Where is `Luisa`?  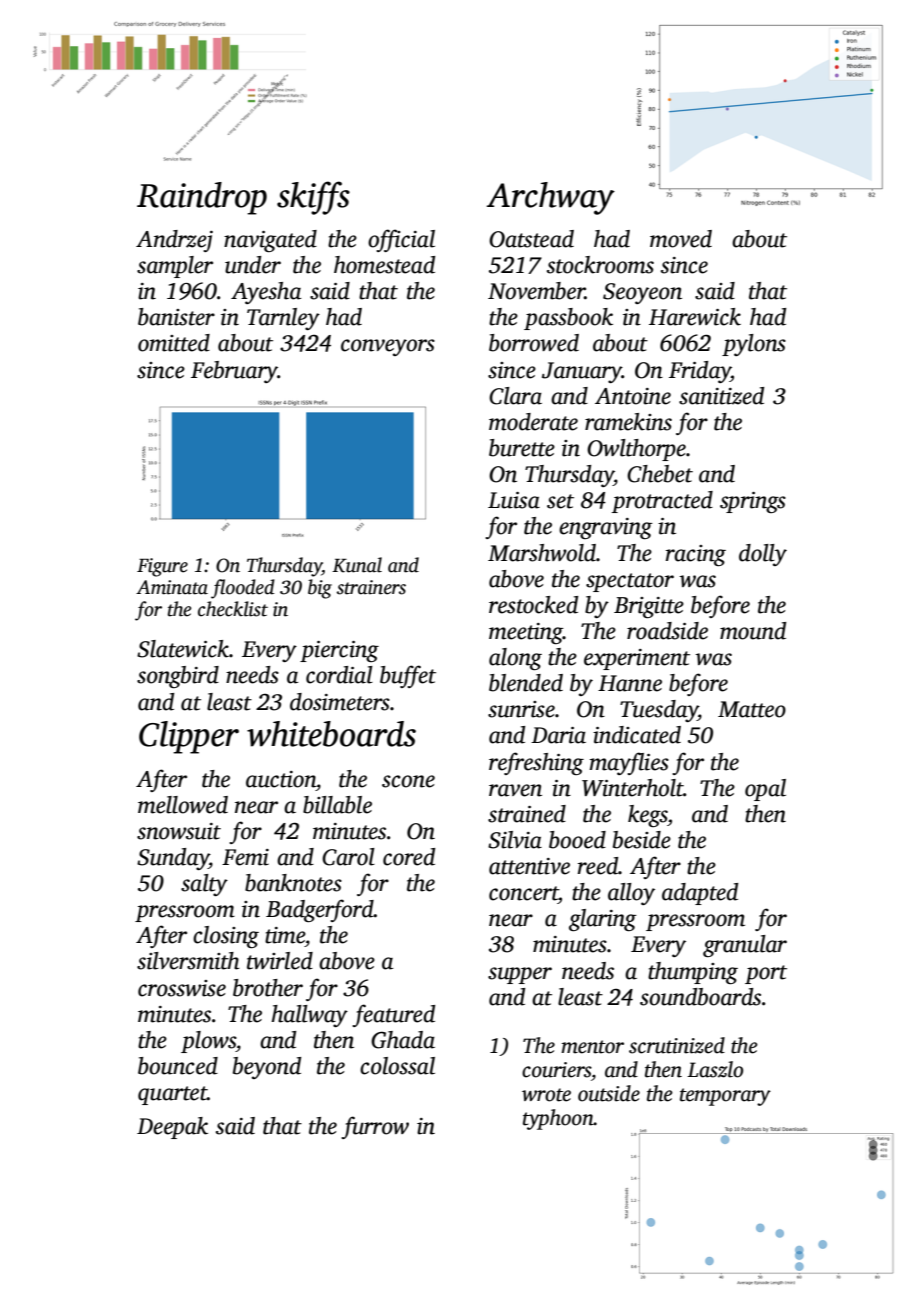
Luisa is located at coordinates (514, 500).
